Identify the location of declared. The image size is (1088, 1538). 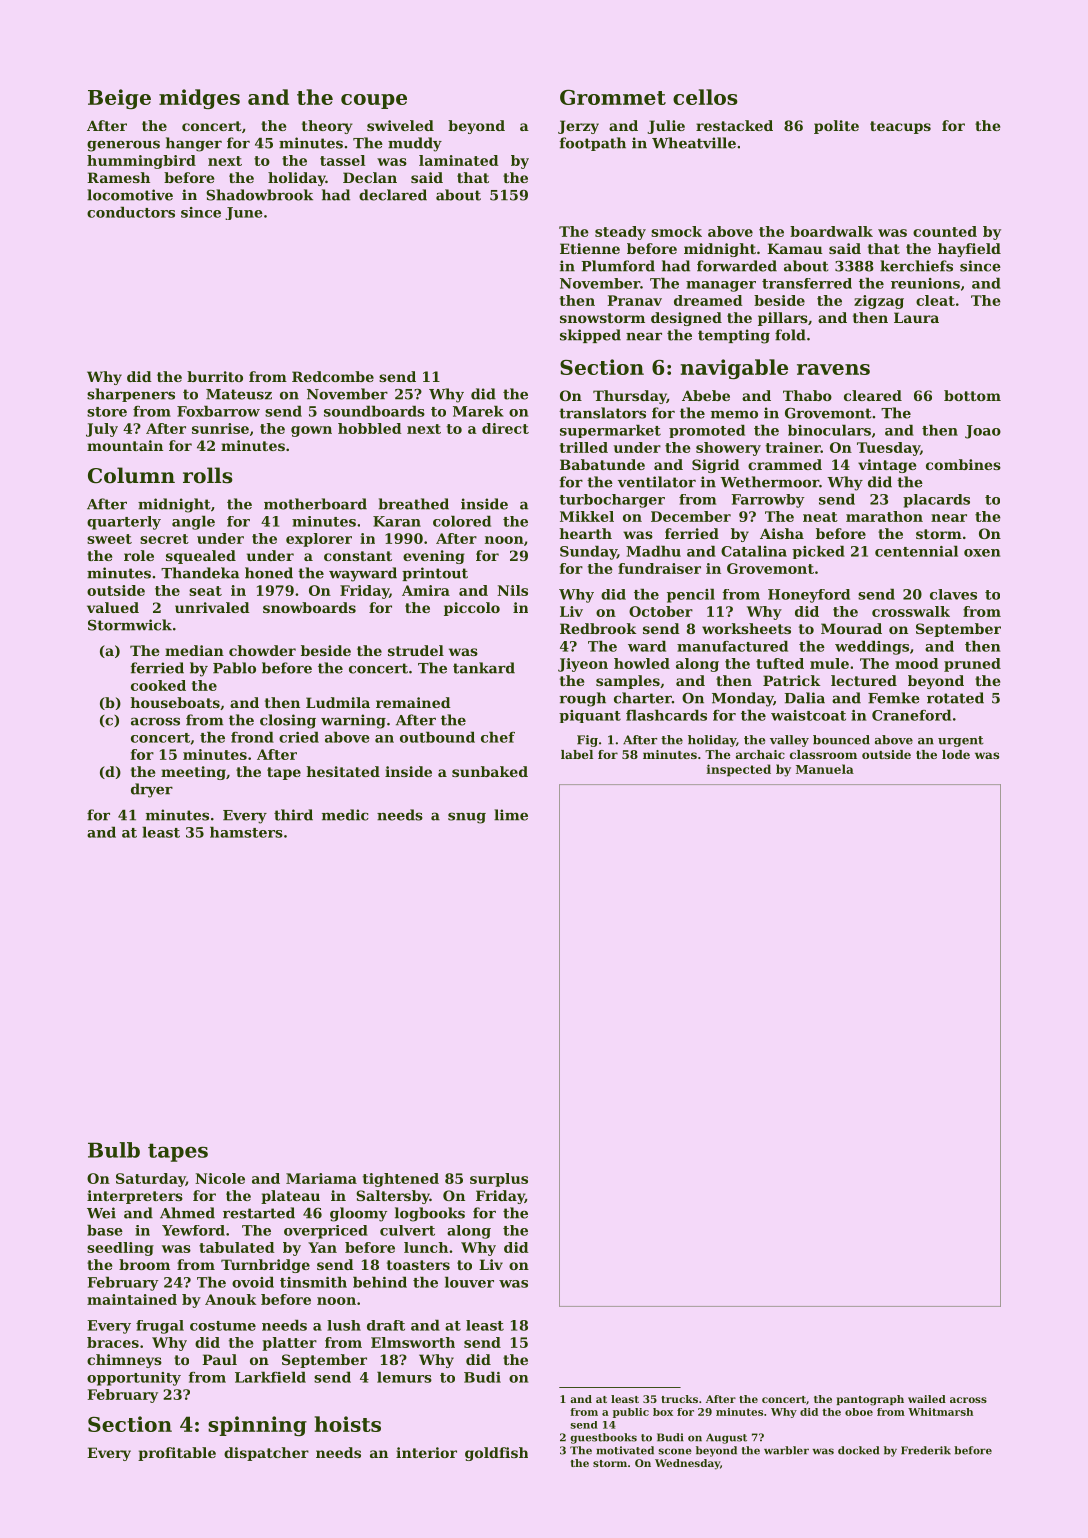
(393, 195).
